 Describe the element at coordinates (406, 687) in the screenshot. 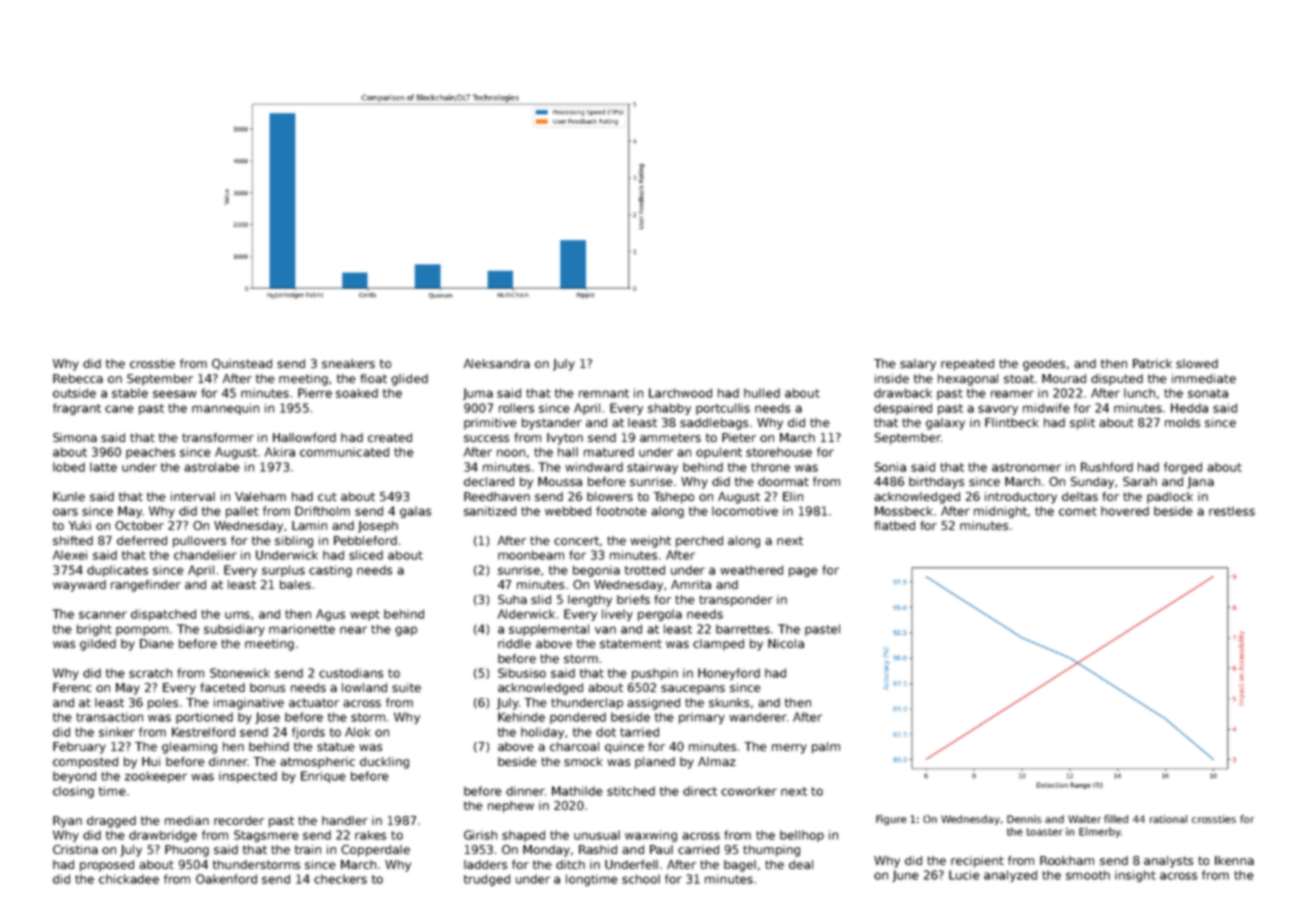

I see `suite` at that location.
